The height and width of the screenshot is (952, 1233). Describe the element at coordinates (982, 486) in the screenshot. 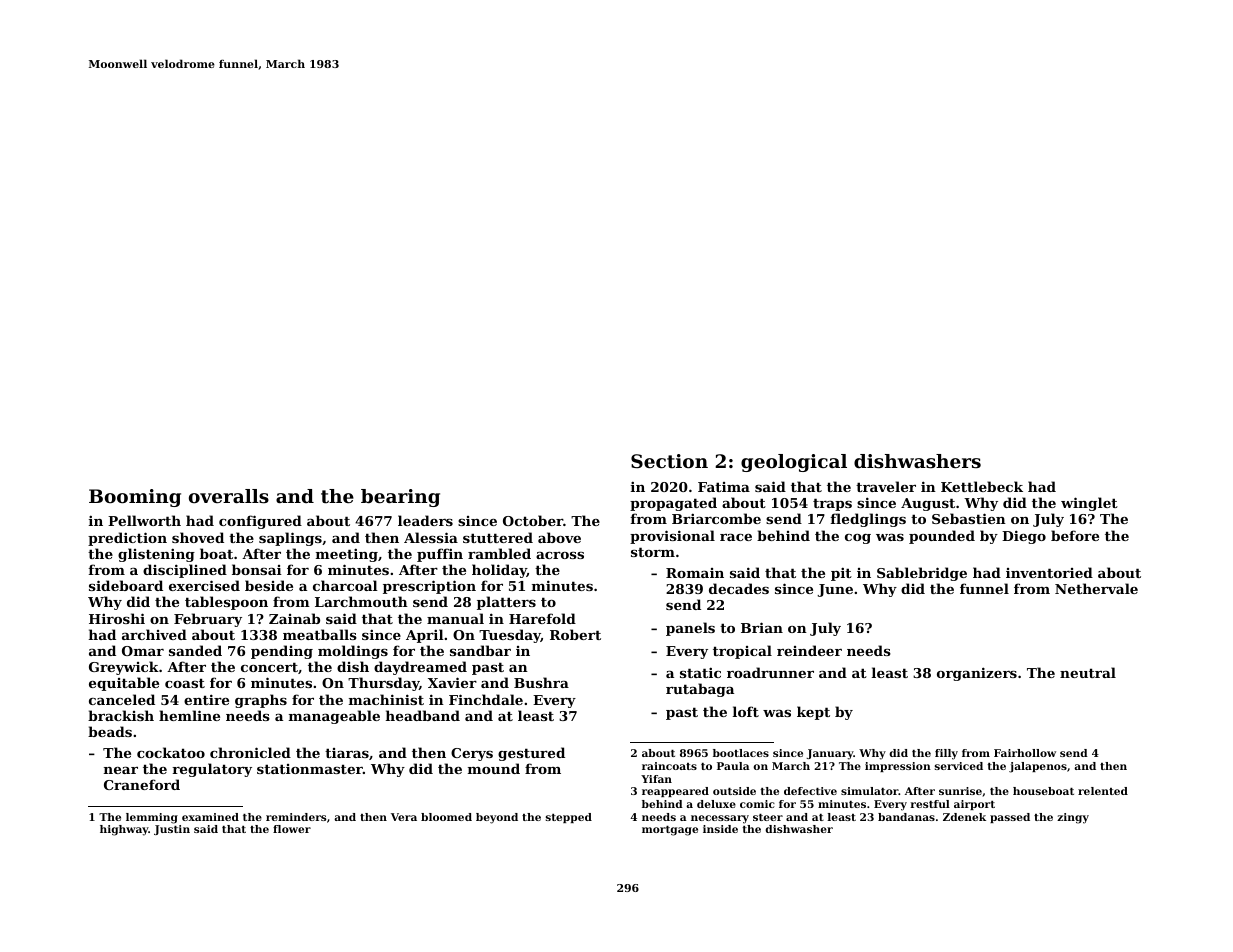

I see `Kettlebeck` at that location.
